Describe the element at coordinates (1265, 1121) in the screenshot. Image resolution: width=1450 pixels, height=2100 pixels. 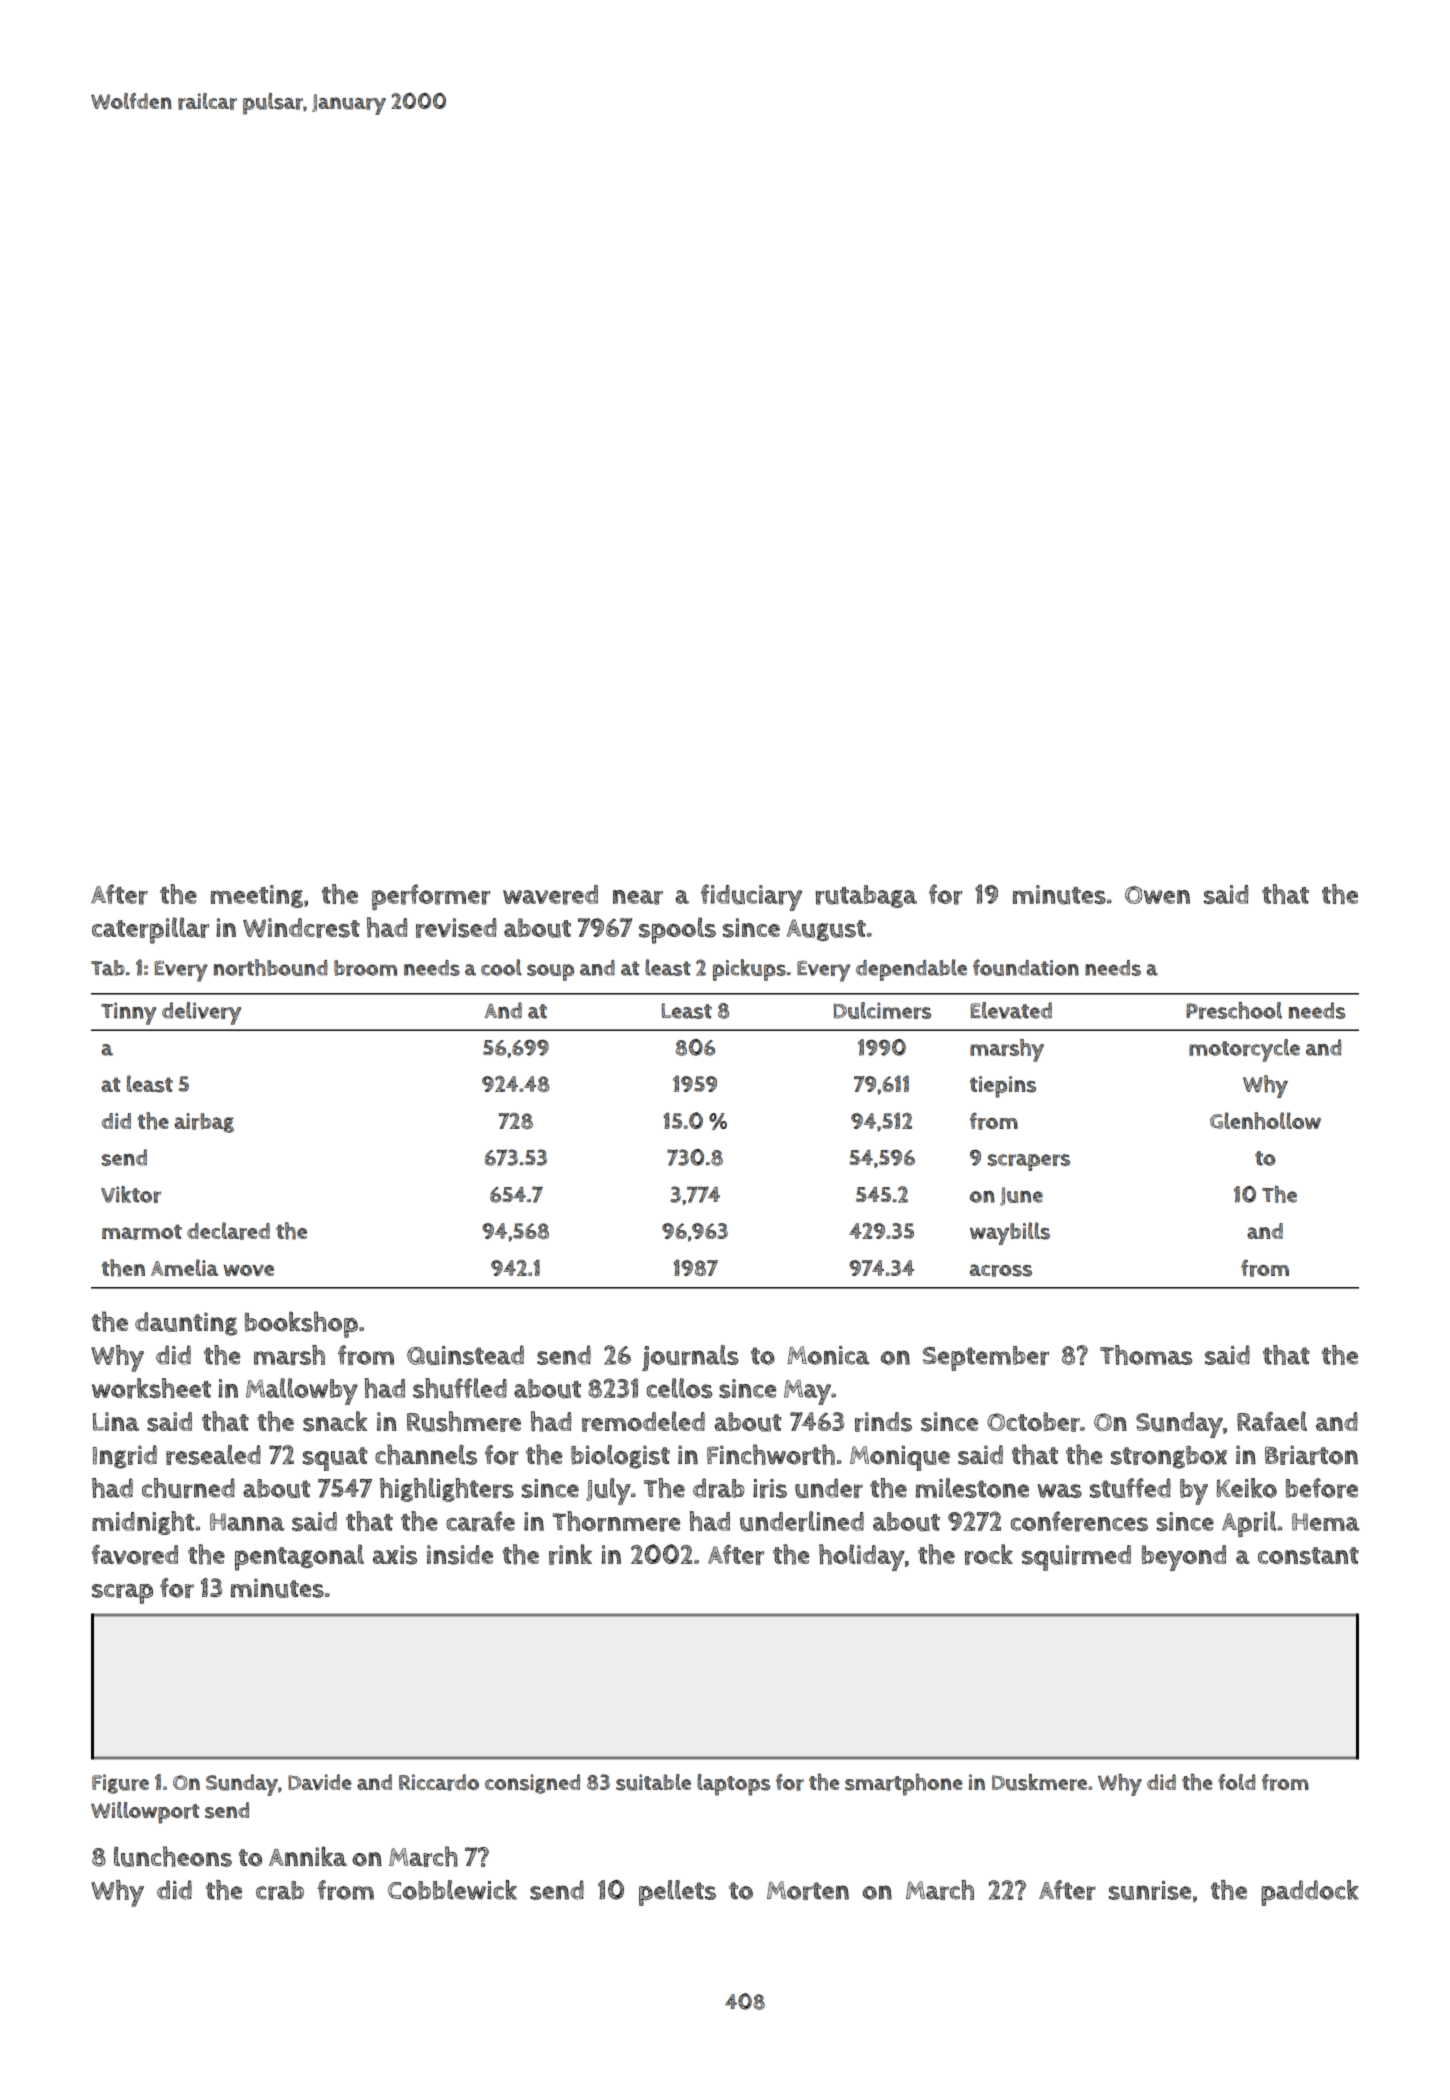
I see `Glenhollow` at that location.
